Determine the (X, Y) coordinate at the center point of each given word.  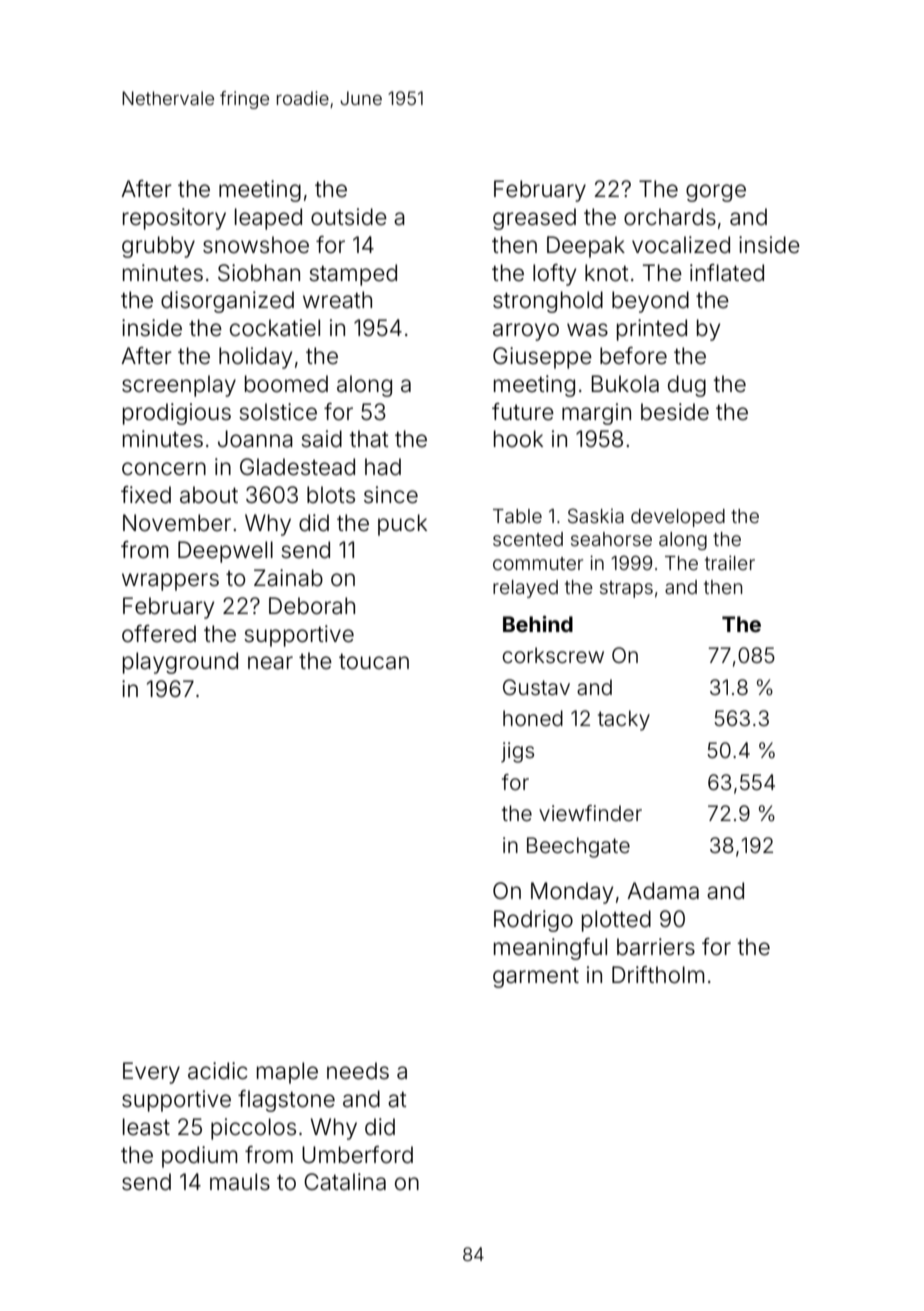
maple (287, 1073)
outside (349, 217)
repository (174, 219)
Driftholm (658, 975)
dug (687, 386)
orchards (670, 217)
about (209, 495)
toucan (374, 662)
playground (180, 663)
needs (358, 1071)
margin (596, 414)
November (177, 523)
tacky (624, 720)
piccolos (253, 1129)
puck (402, 525)
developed (678, 518)
